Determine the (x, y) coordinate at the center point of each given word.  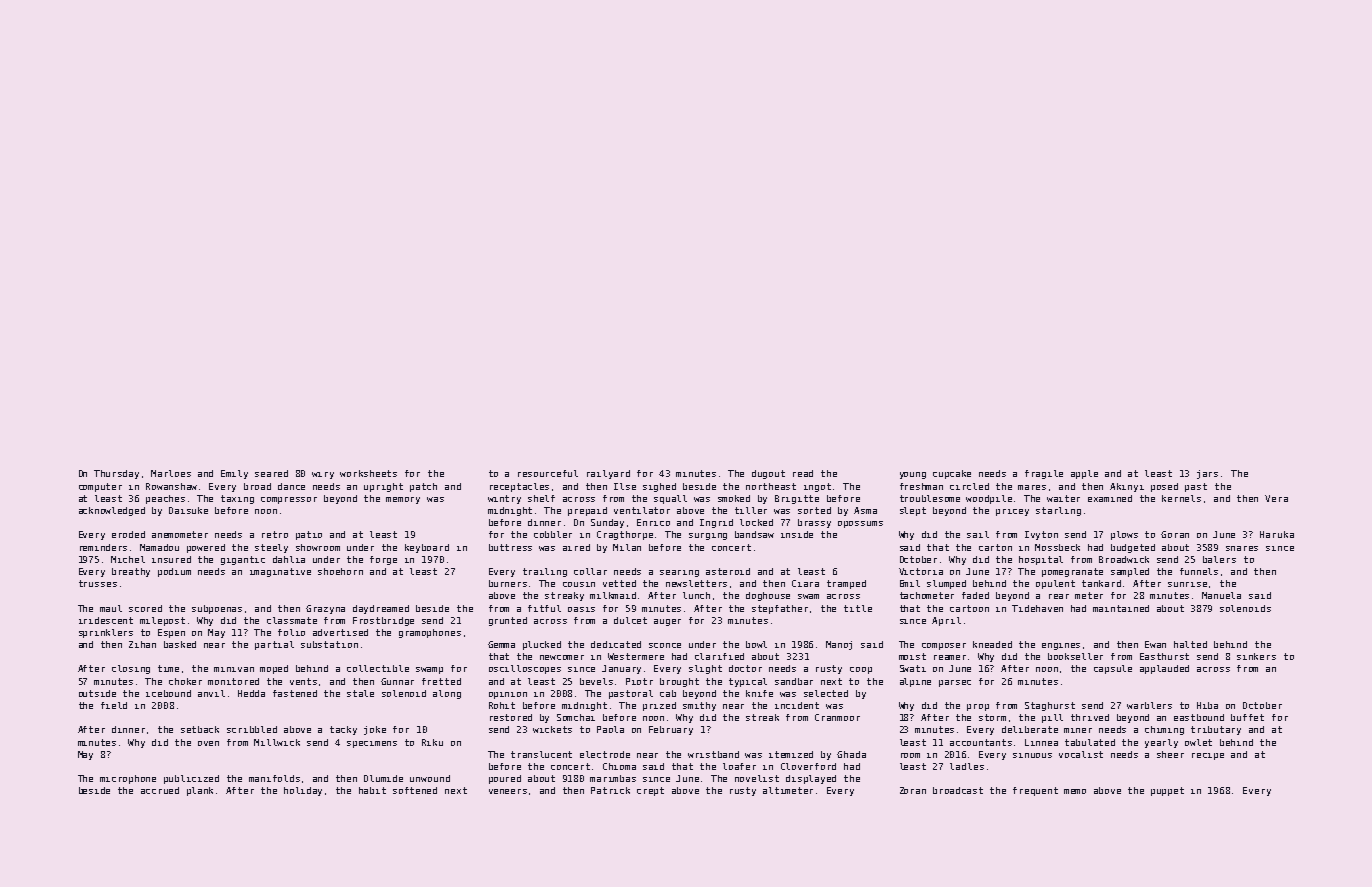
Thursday (116, 474)
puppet (1167, 791)
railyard (608, 474)
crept (650, 791)
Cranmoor (837, 717)
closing (131, 669)
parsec (955, 683)
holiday (303, 791)
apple (1084, 474)
